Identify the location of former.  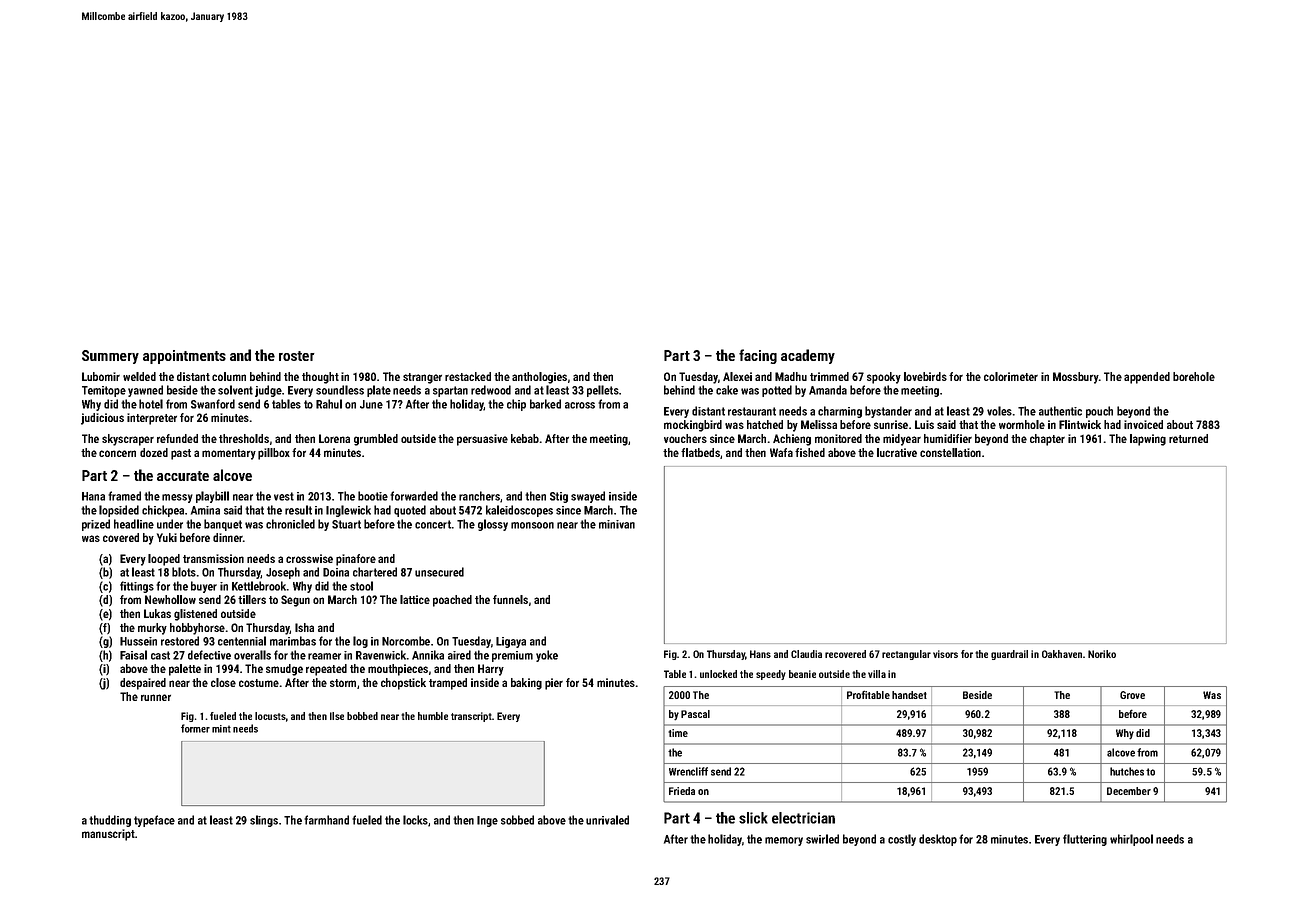
(195, 728).
